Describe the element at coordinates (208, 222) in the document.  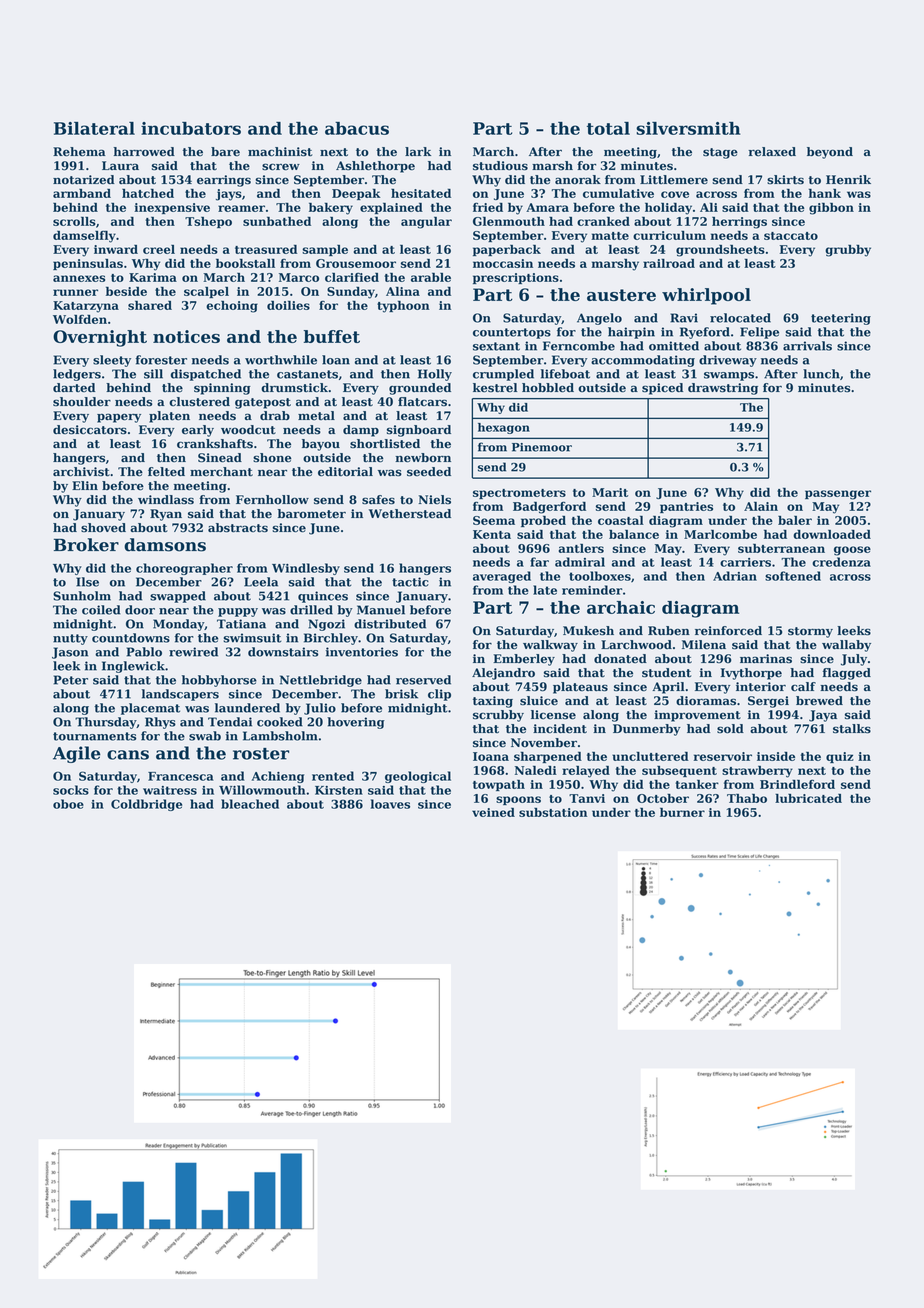
I see `Tshepo` at that location.
